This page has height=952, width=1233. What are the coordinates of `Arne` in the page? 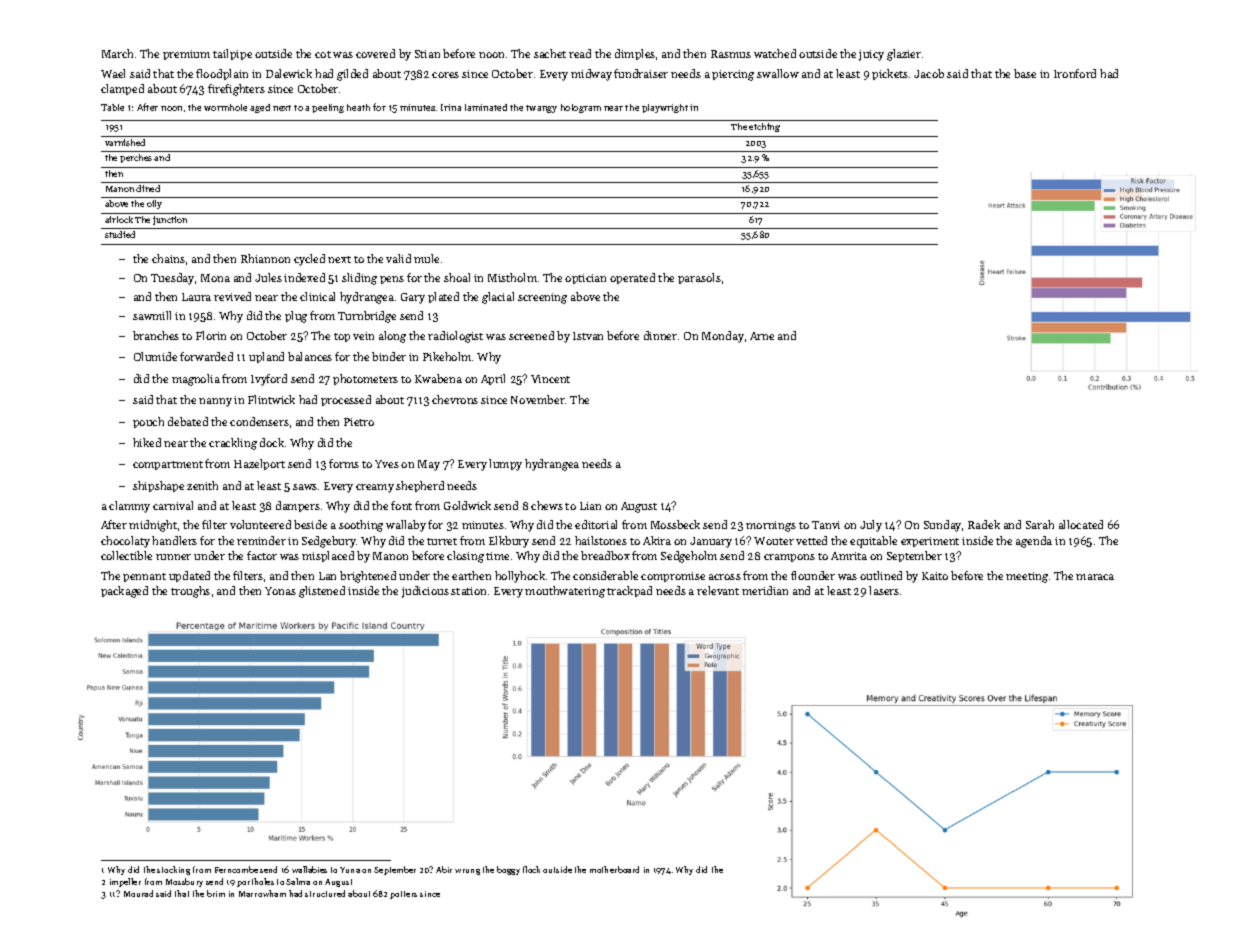 It's located at (762, 336).
